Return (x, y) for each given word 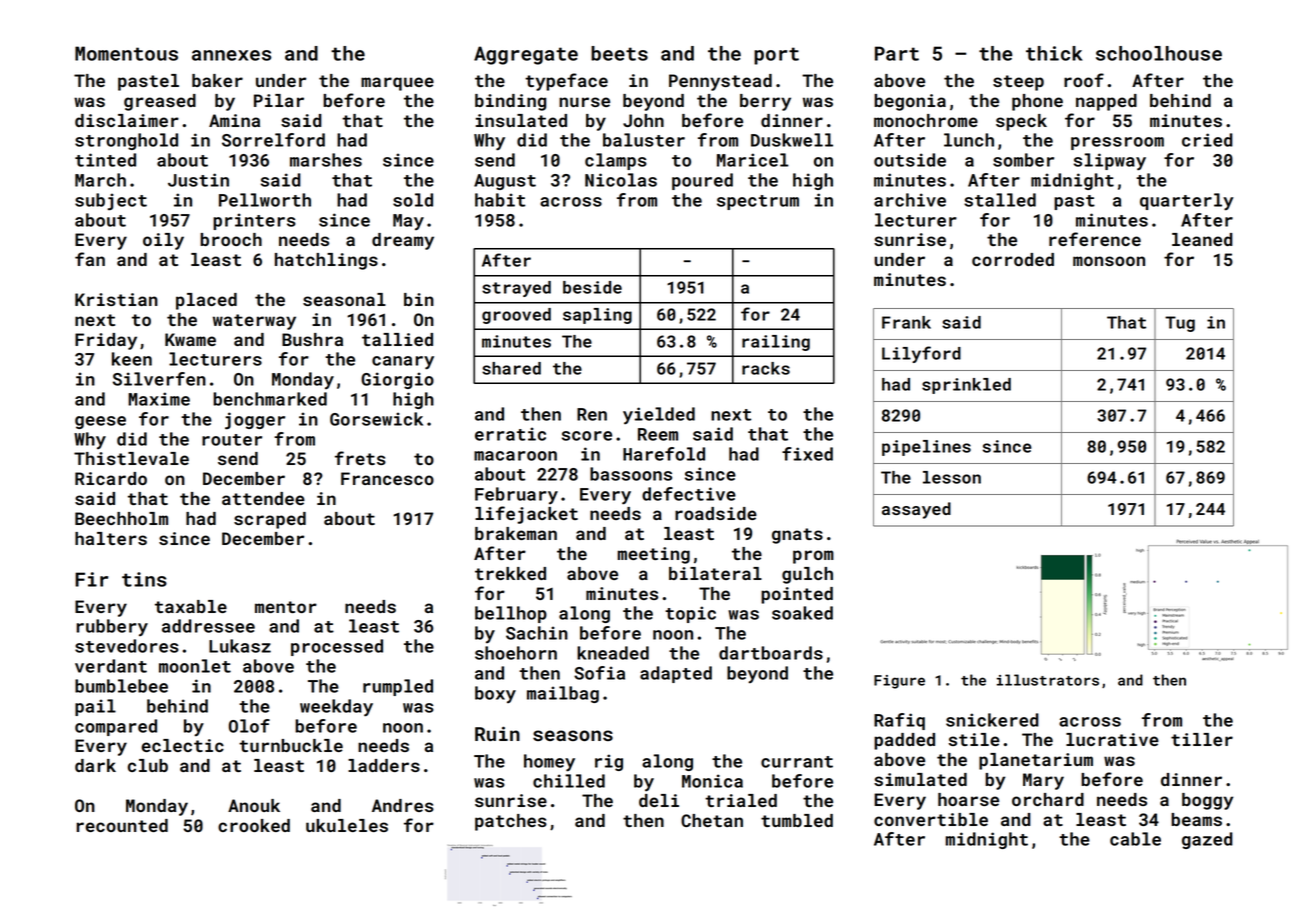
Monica (712, 781)
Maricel (753, 160)
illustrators (1048, 680)
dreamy (403, 241)
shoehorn (516, 653)
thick (1054, 53)
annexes (231, 55)
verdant (111, 666)
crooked (254, 825)
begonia (910, 102)
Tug (1180, 324)
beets (619, 53)
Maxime (159, 399)
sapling (597, 316)
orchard (1048, 799)
